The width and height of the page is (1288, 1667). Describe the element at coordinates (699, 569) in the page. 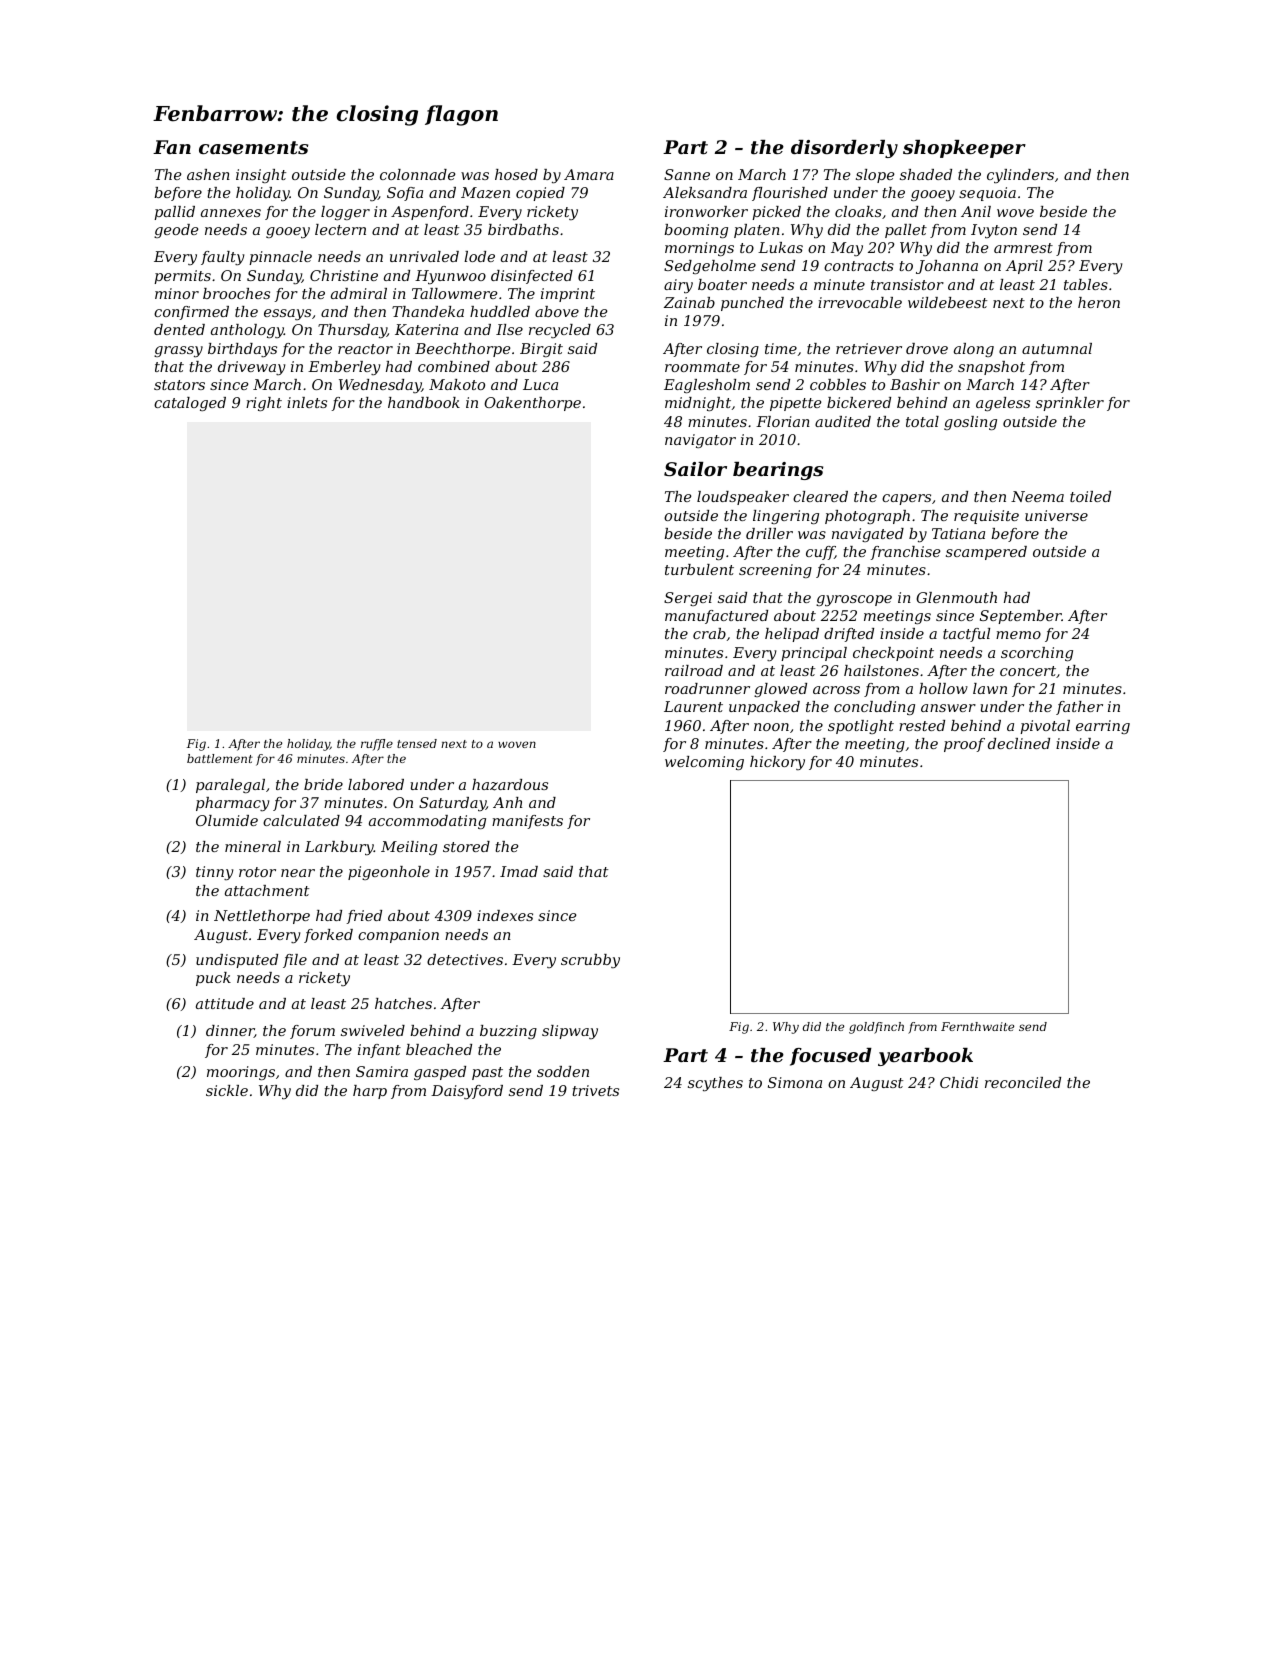

I see `turbulent` at that location.
